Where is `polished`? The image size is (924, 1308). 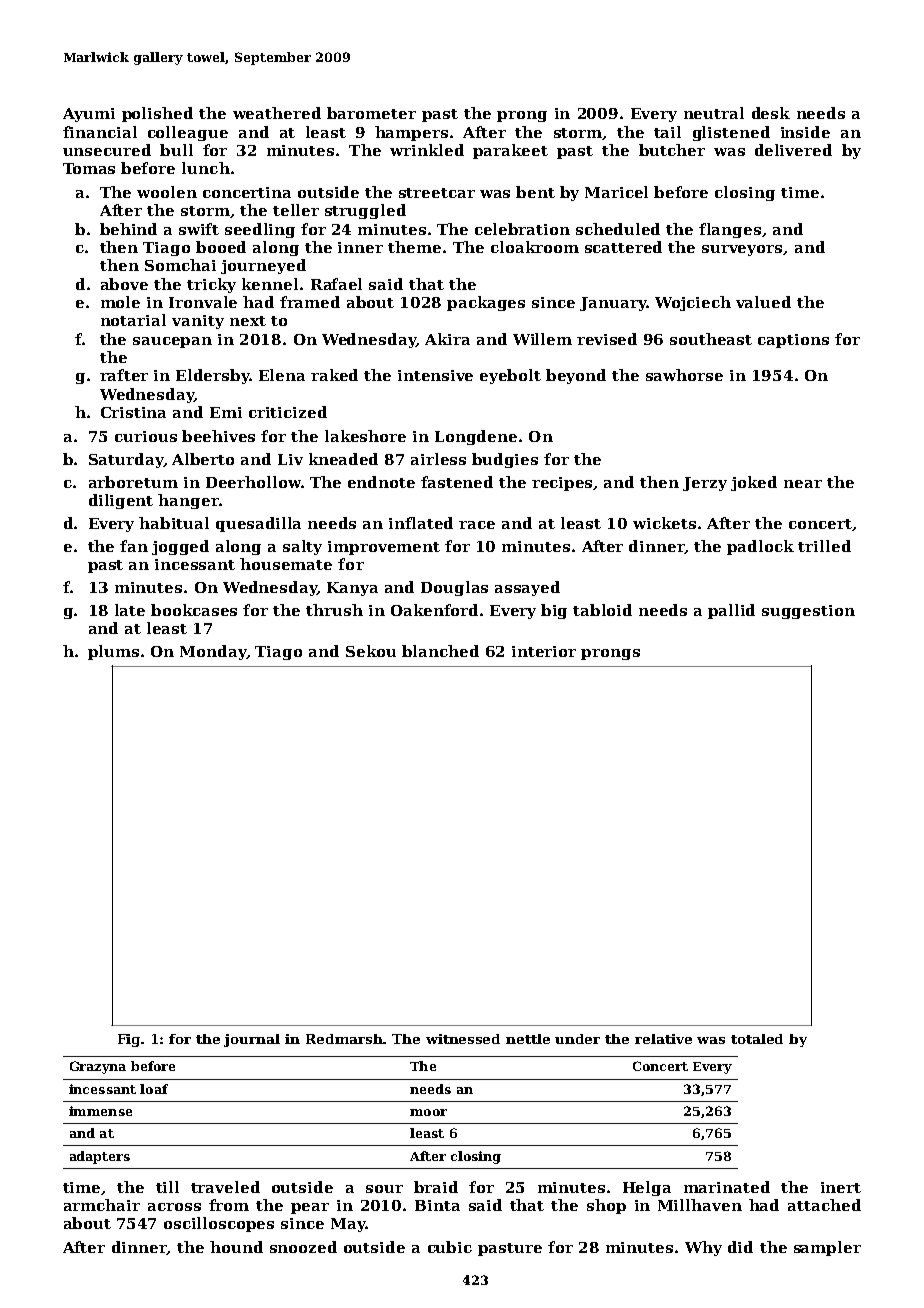
polished is located at coordinates (157, 114).
